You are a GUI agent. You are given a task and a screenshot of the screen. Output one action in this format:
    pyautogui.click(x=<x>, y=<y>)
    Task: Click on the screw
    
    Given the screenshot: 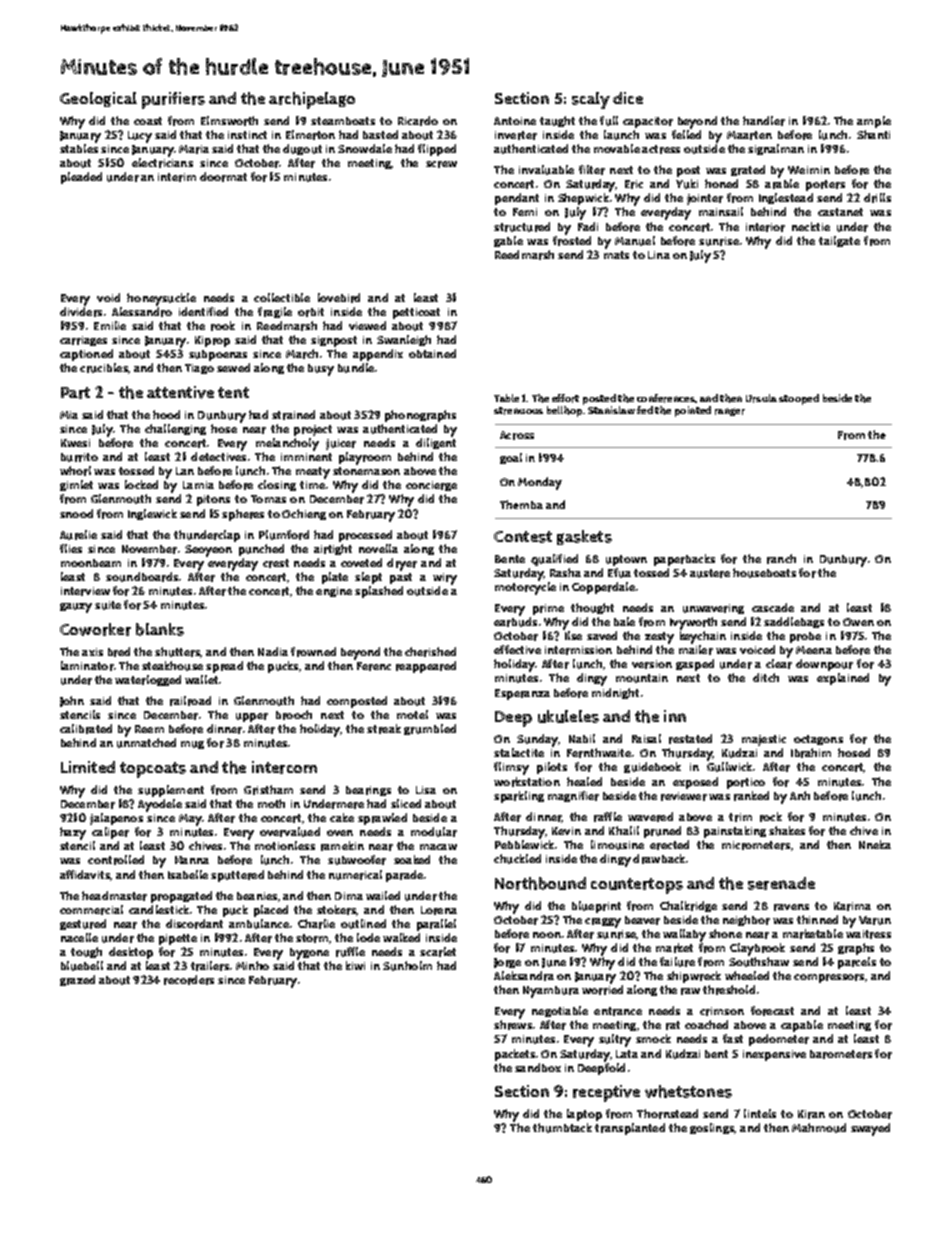 What is the action you would take?
    pyautogui.click(x=441, y=164)
